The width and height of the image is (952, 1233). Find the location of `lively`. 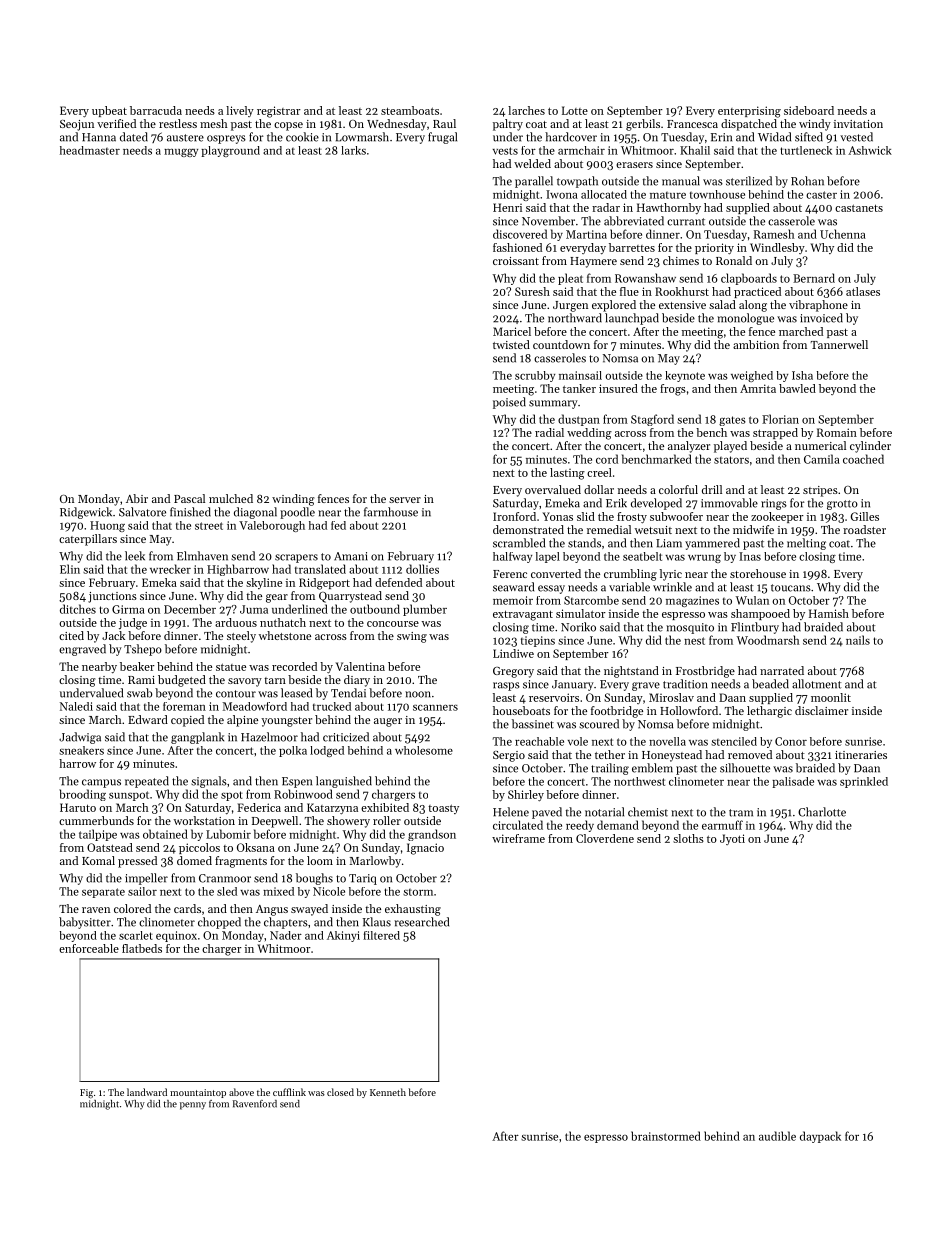

lively is located at coordinates (240, 111).
